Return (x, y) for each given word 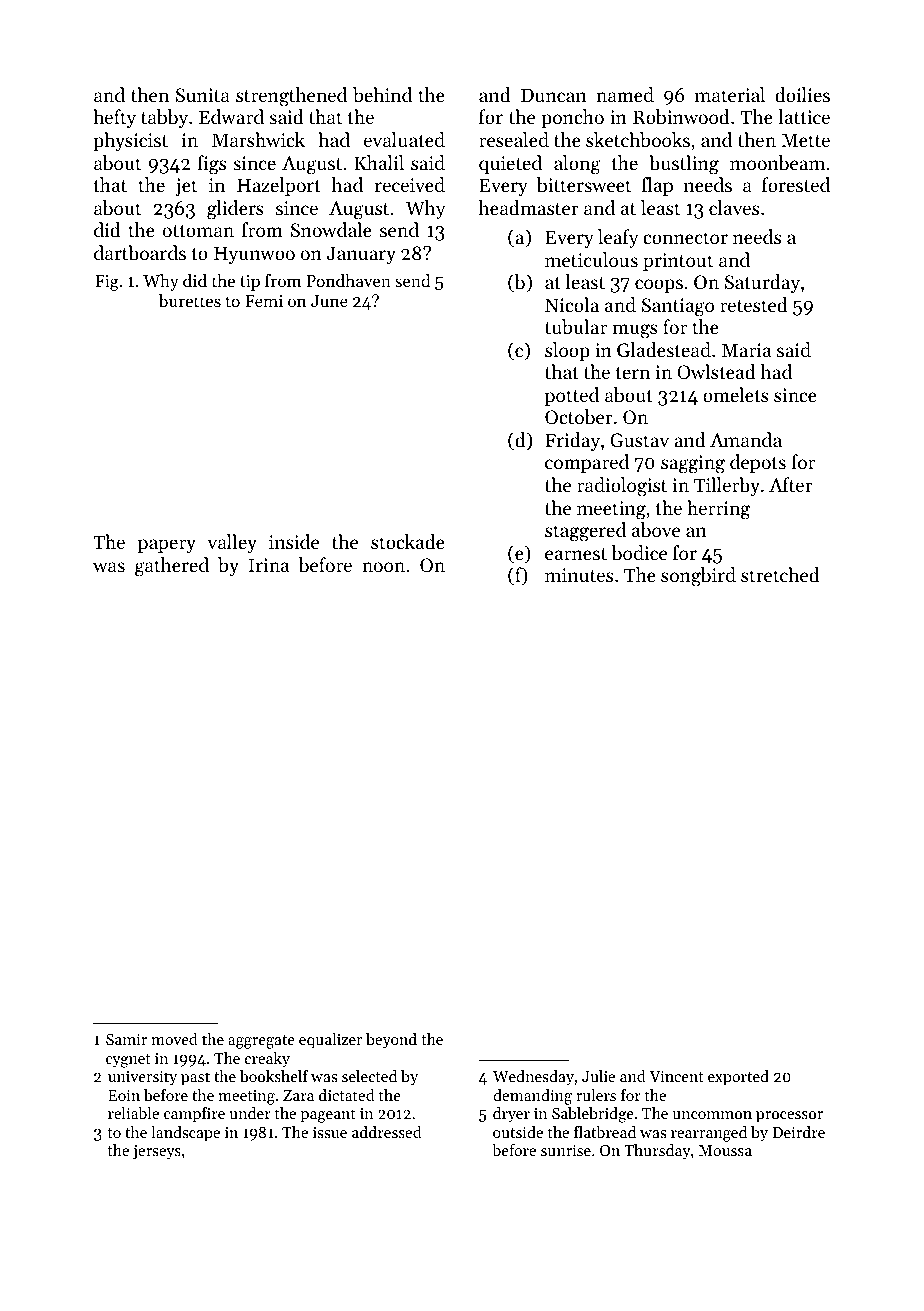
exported (738, 1078)
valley (232, 543)
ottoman (198, 231)
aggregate (261, 1042)
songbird (698, 577)
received (410, 184)
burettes (189, 300)
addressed (387, 1132)
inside (294, 541)
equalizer (330, 1041)
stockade (408, 541)
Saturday (762, 283)
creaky (267, 1060)
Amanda (746, 439)
